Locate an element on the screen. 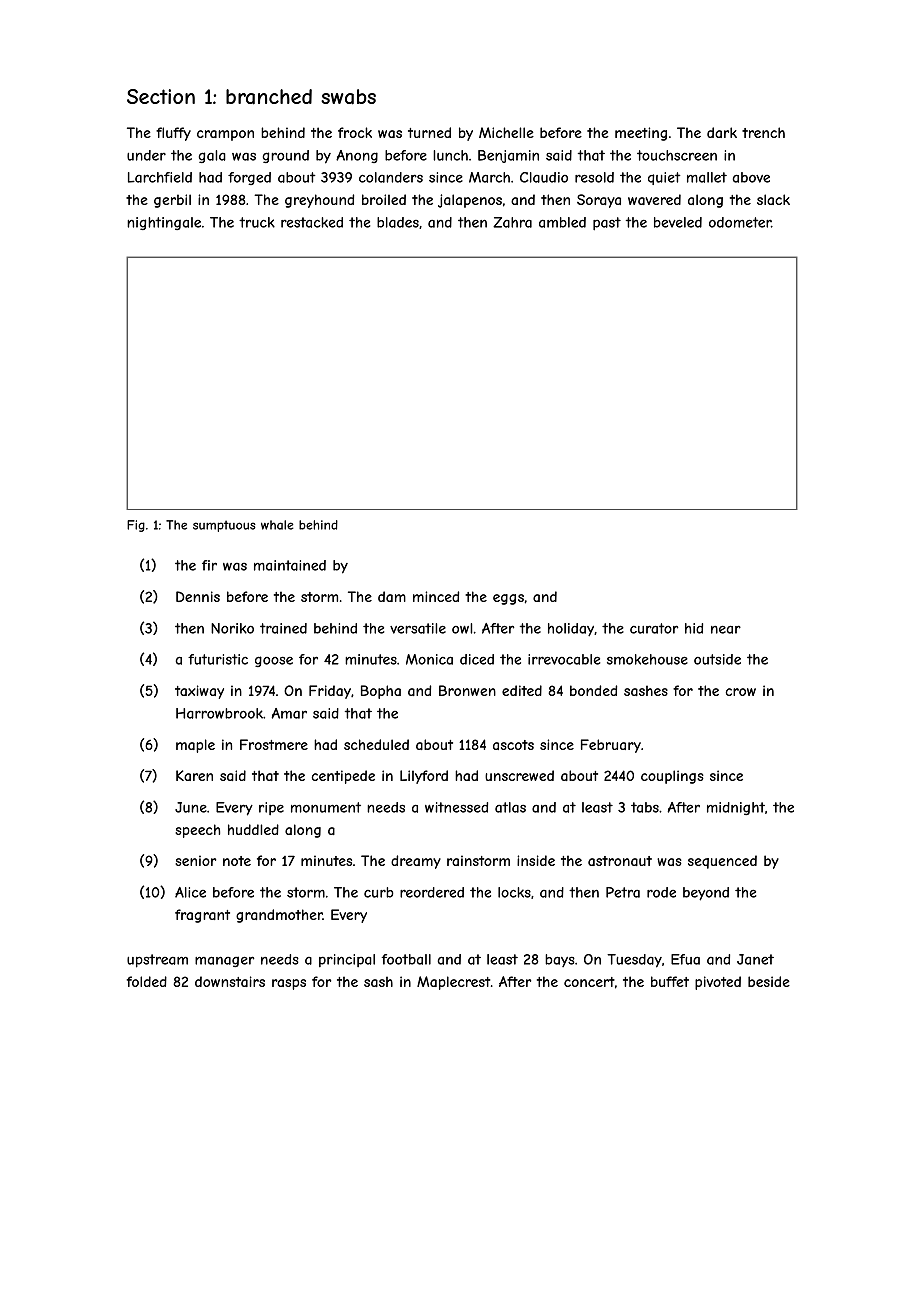 The height and width of the screenshot is (1314, 924). dark is located at coordinates (722, 132).
